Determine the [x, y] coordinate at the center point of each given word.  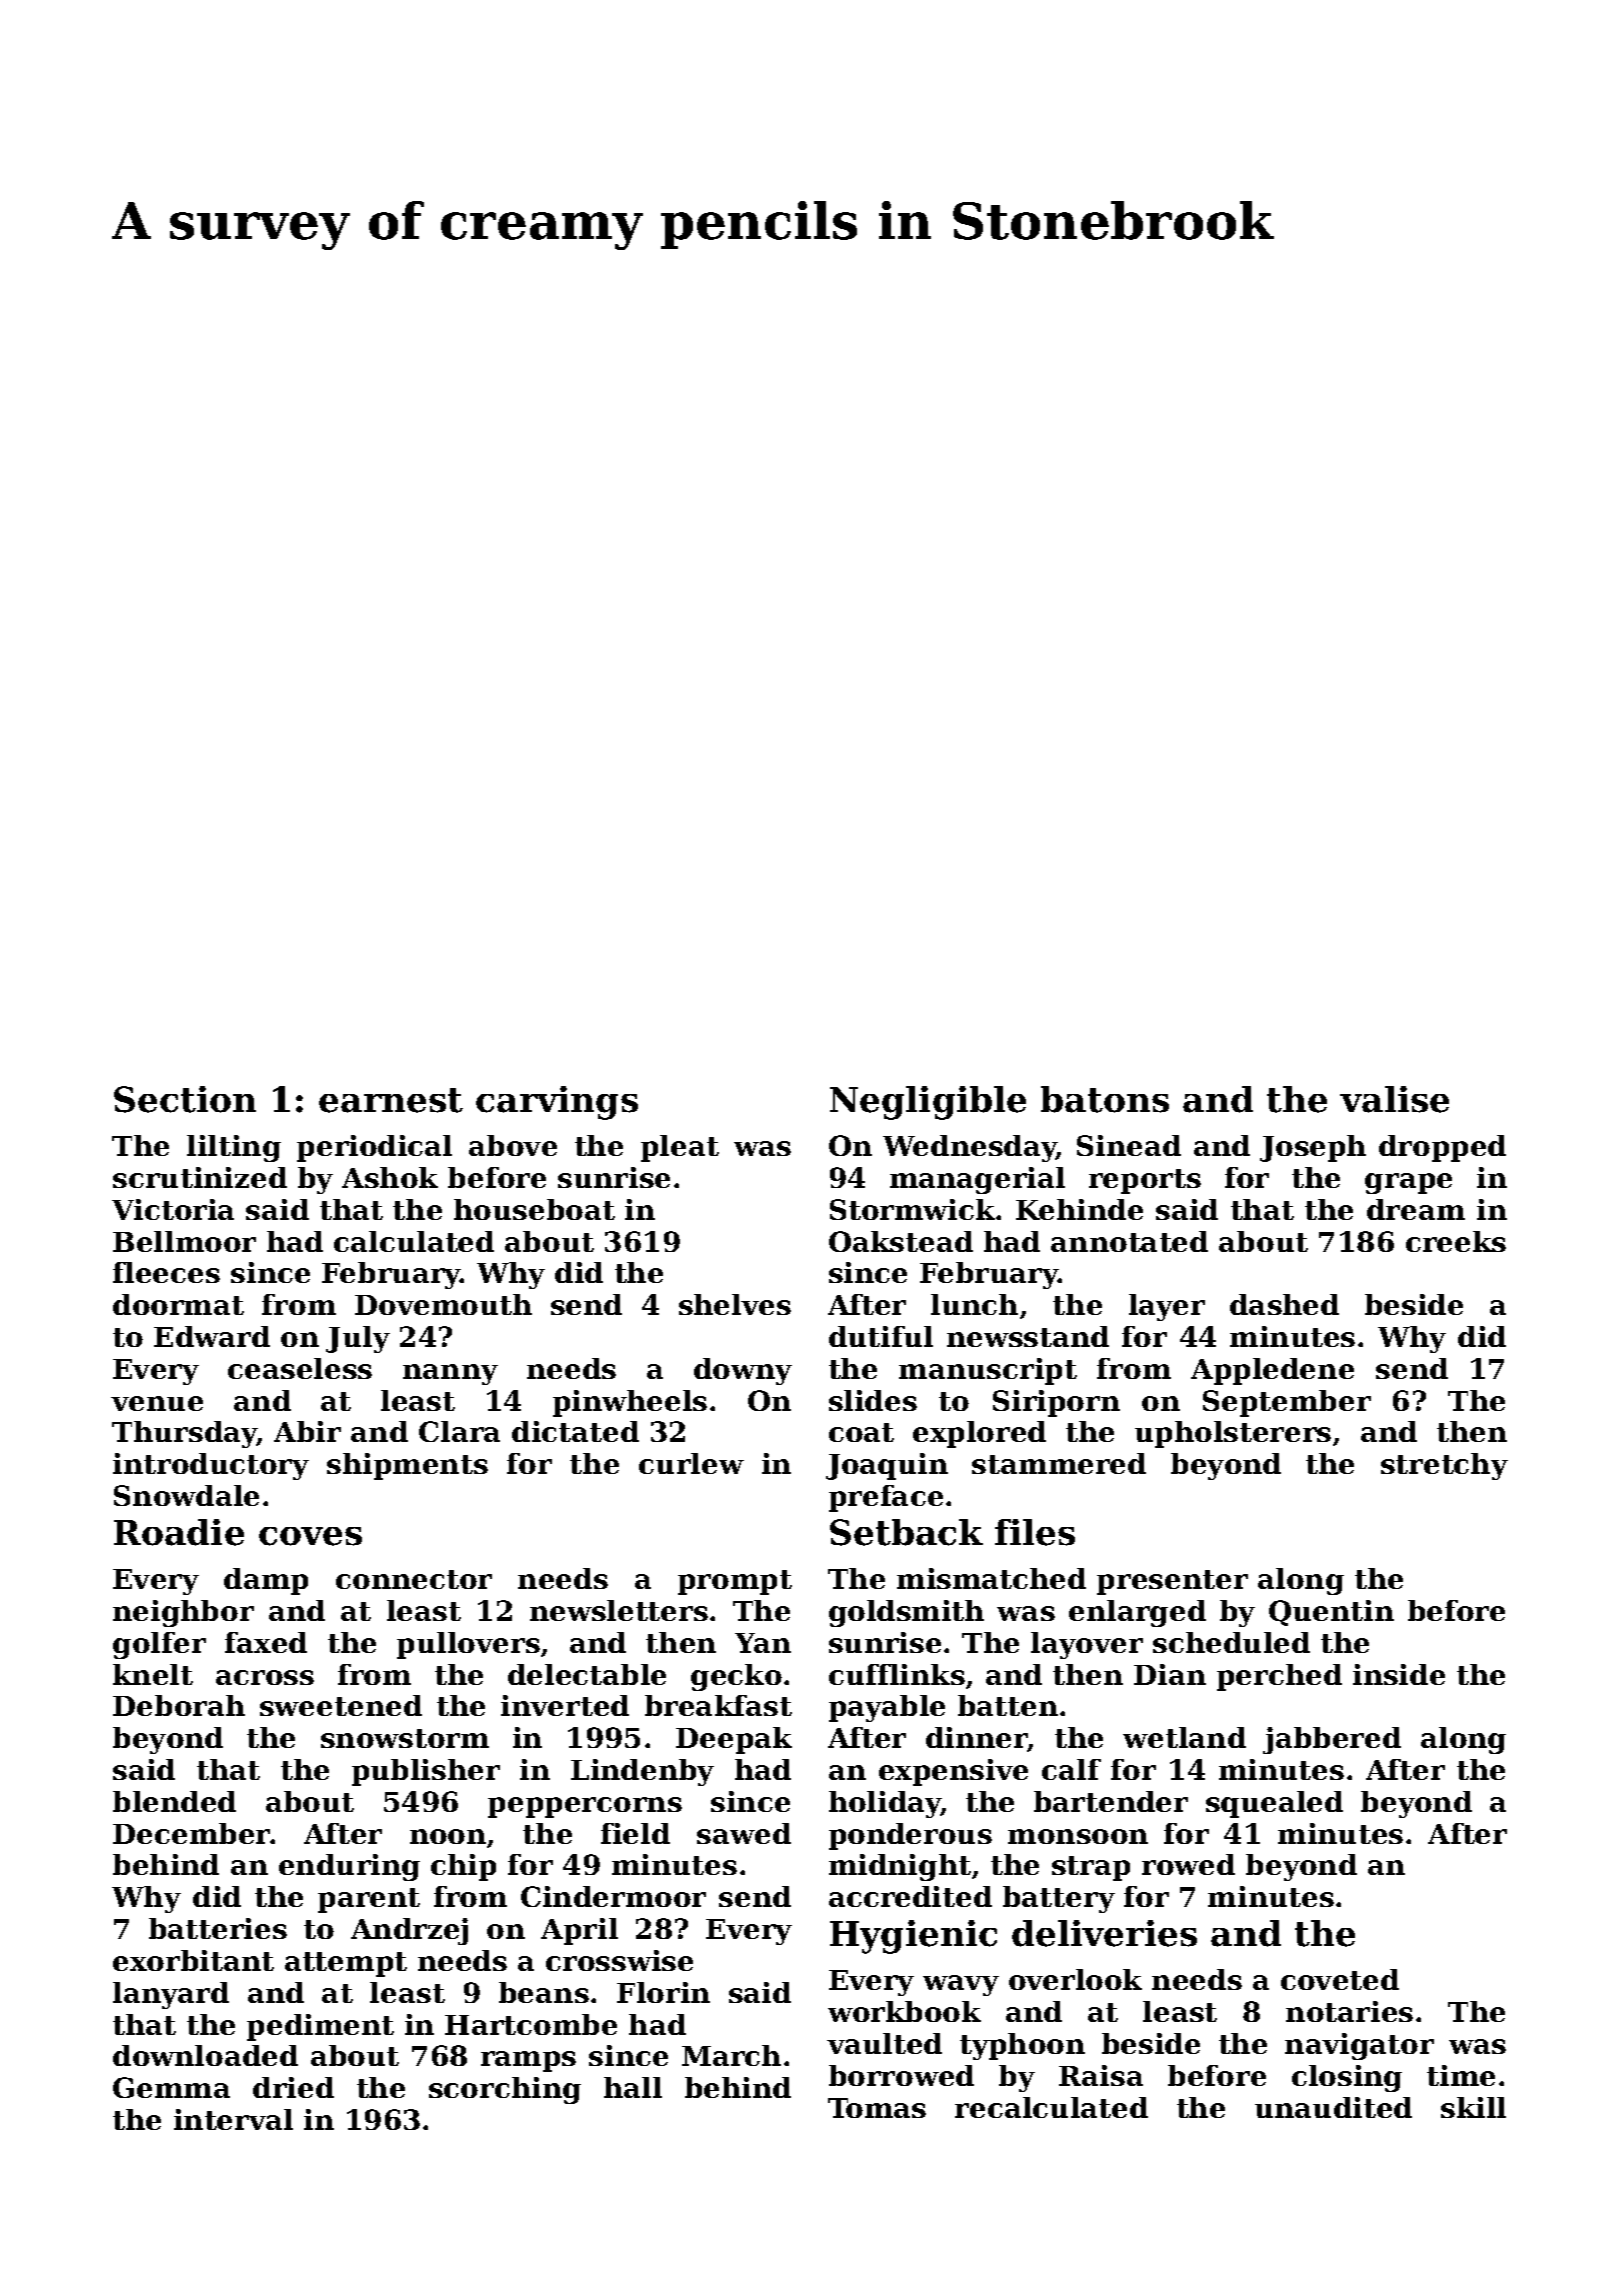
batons [1105, 1099]
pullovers [468, 1645]
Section [185, 1099]
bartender [1111, 1801]
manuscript [988, 1371]
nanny [450, 1374]
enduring [349, 1867]
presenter [1172, 1582]
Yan [763, 1643]
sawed [744, 1833]
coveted [1340, 1979]
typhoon [1022, 2046]
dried [293, 2087]
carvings [557, 1103]
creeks [1456, 1241]
